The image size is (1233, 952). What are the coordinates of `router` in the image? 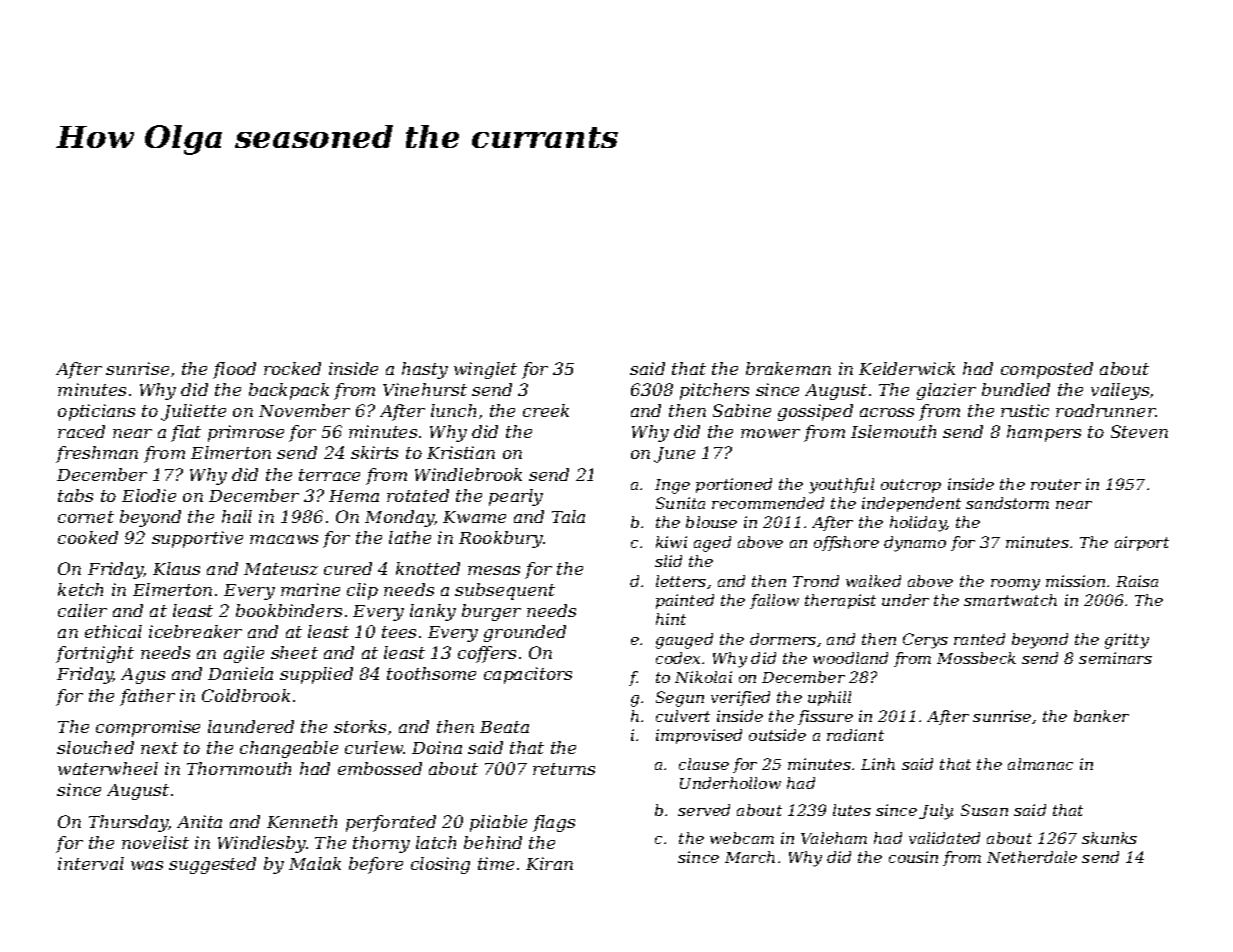 It's located at (1056, 484).
